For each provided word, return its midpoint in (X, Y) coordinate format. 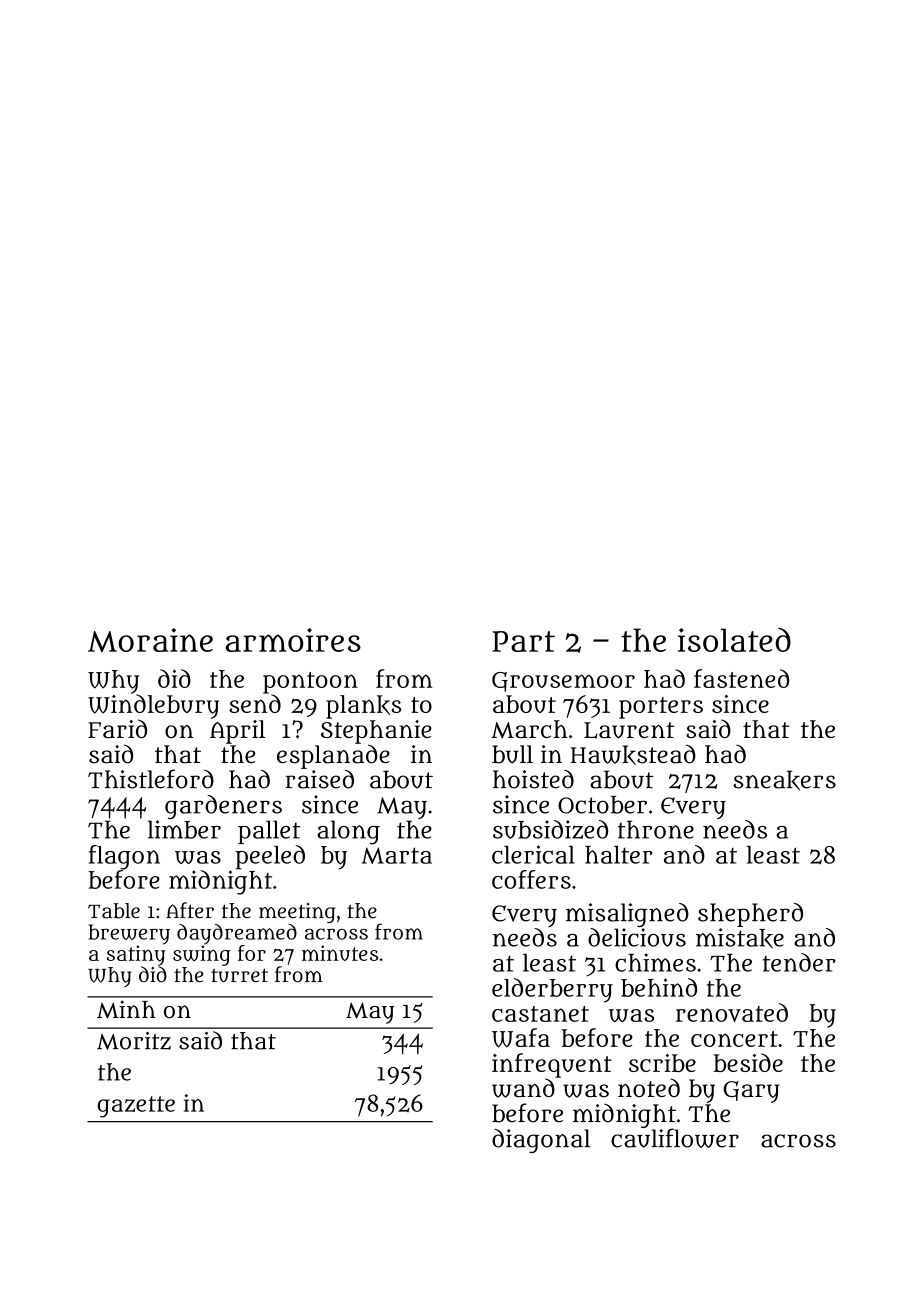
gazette (136, 1107)
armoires (293, 640)
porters (661, 708)
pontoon (310, 683)
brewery (129, 934)
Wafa (521, 1038)
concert (734, 1039)
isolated (734, 640)
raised (319, 779)
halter (619, 855)
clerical (533, 854)
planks (364, 707)
